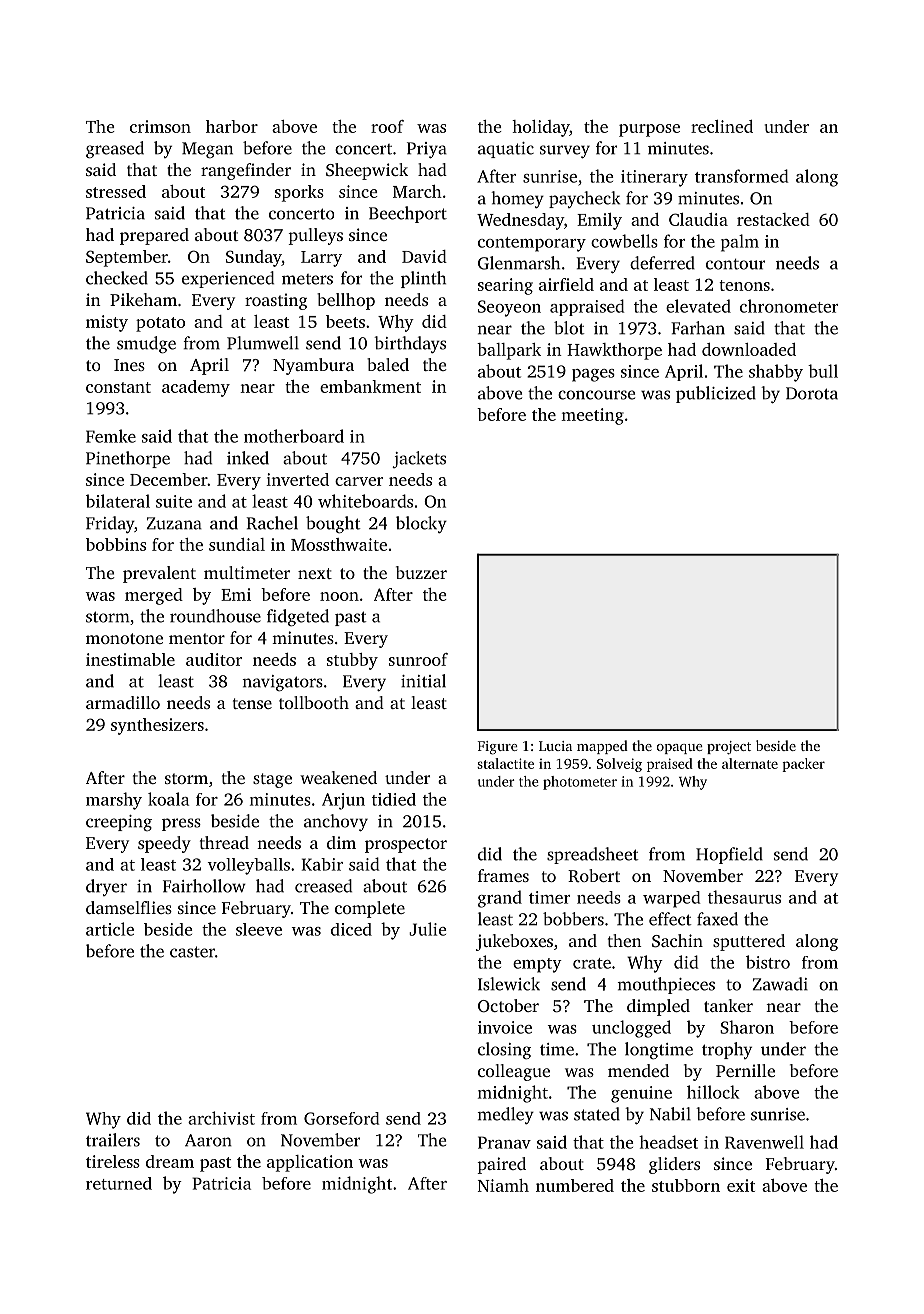 The width and height of the screenshot is (924, 1314). Describe the element at coordinates (812, 393) in the screenshot. I see `Dorota` at that location.
